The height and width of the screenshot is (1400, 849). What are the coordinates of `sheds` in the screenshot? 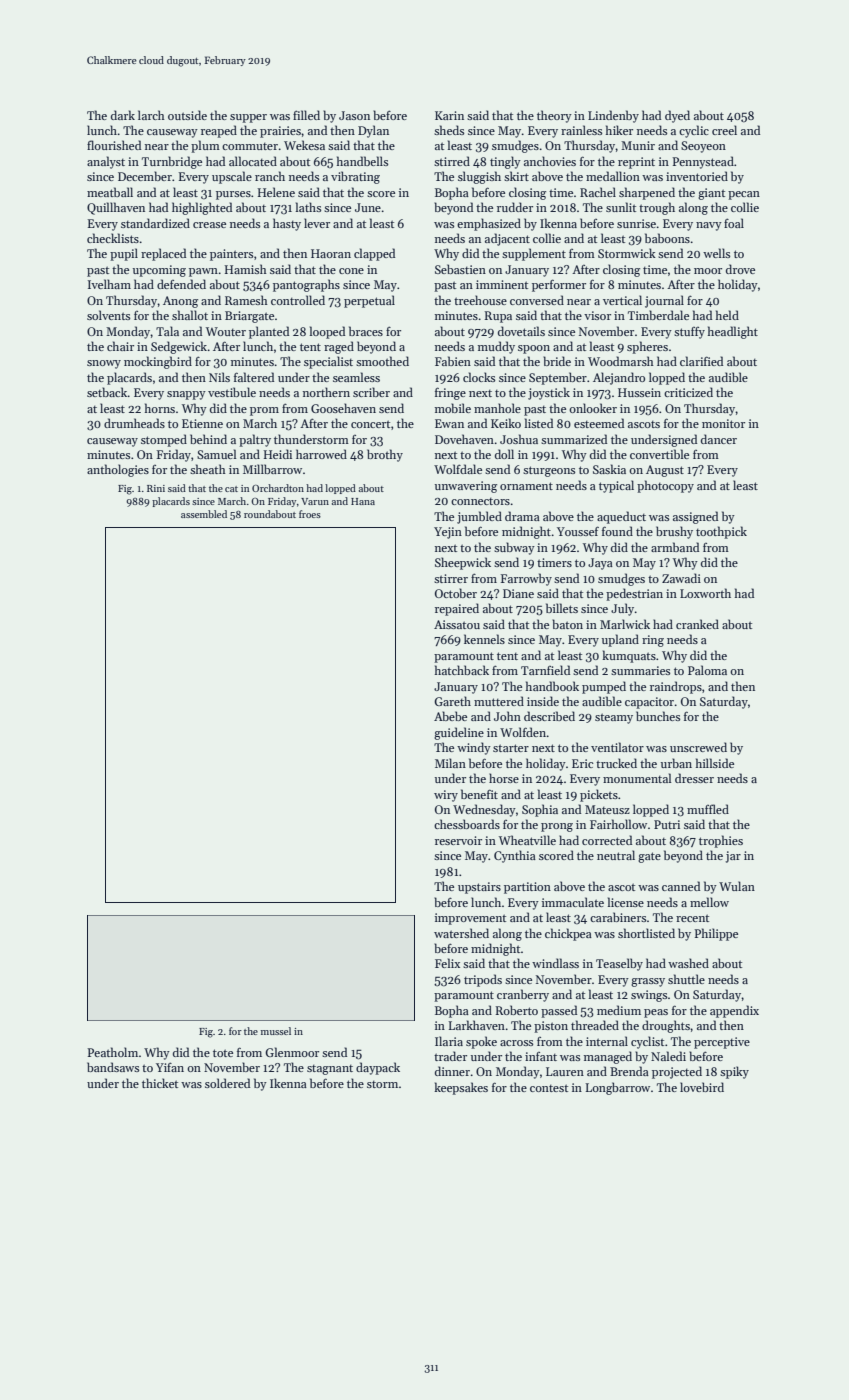 It's located at (449, 130).
